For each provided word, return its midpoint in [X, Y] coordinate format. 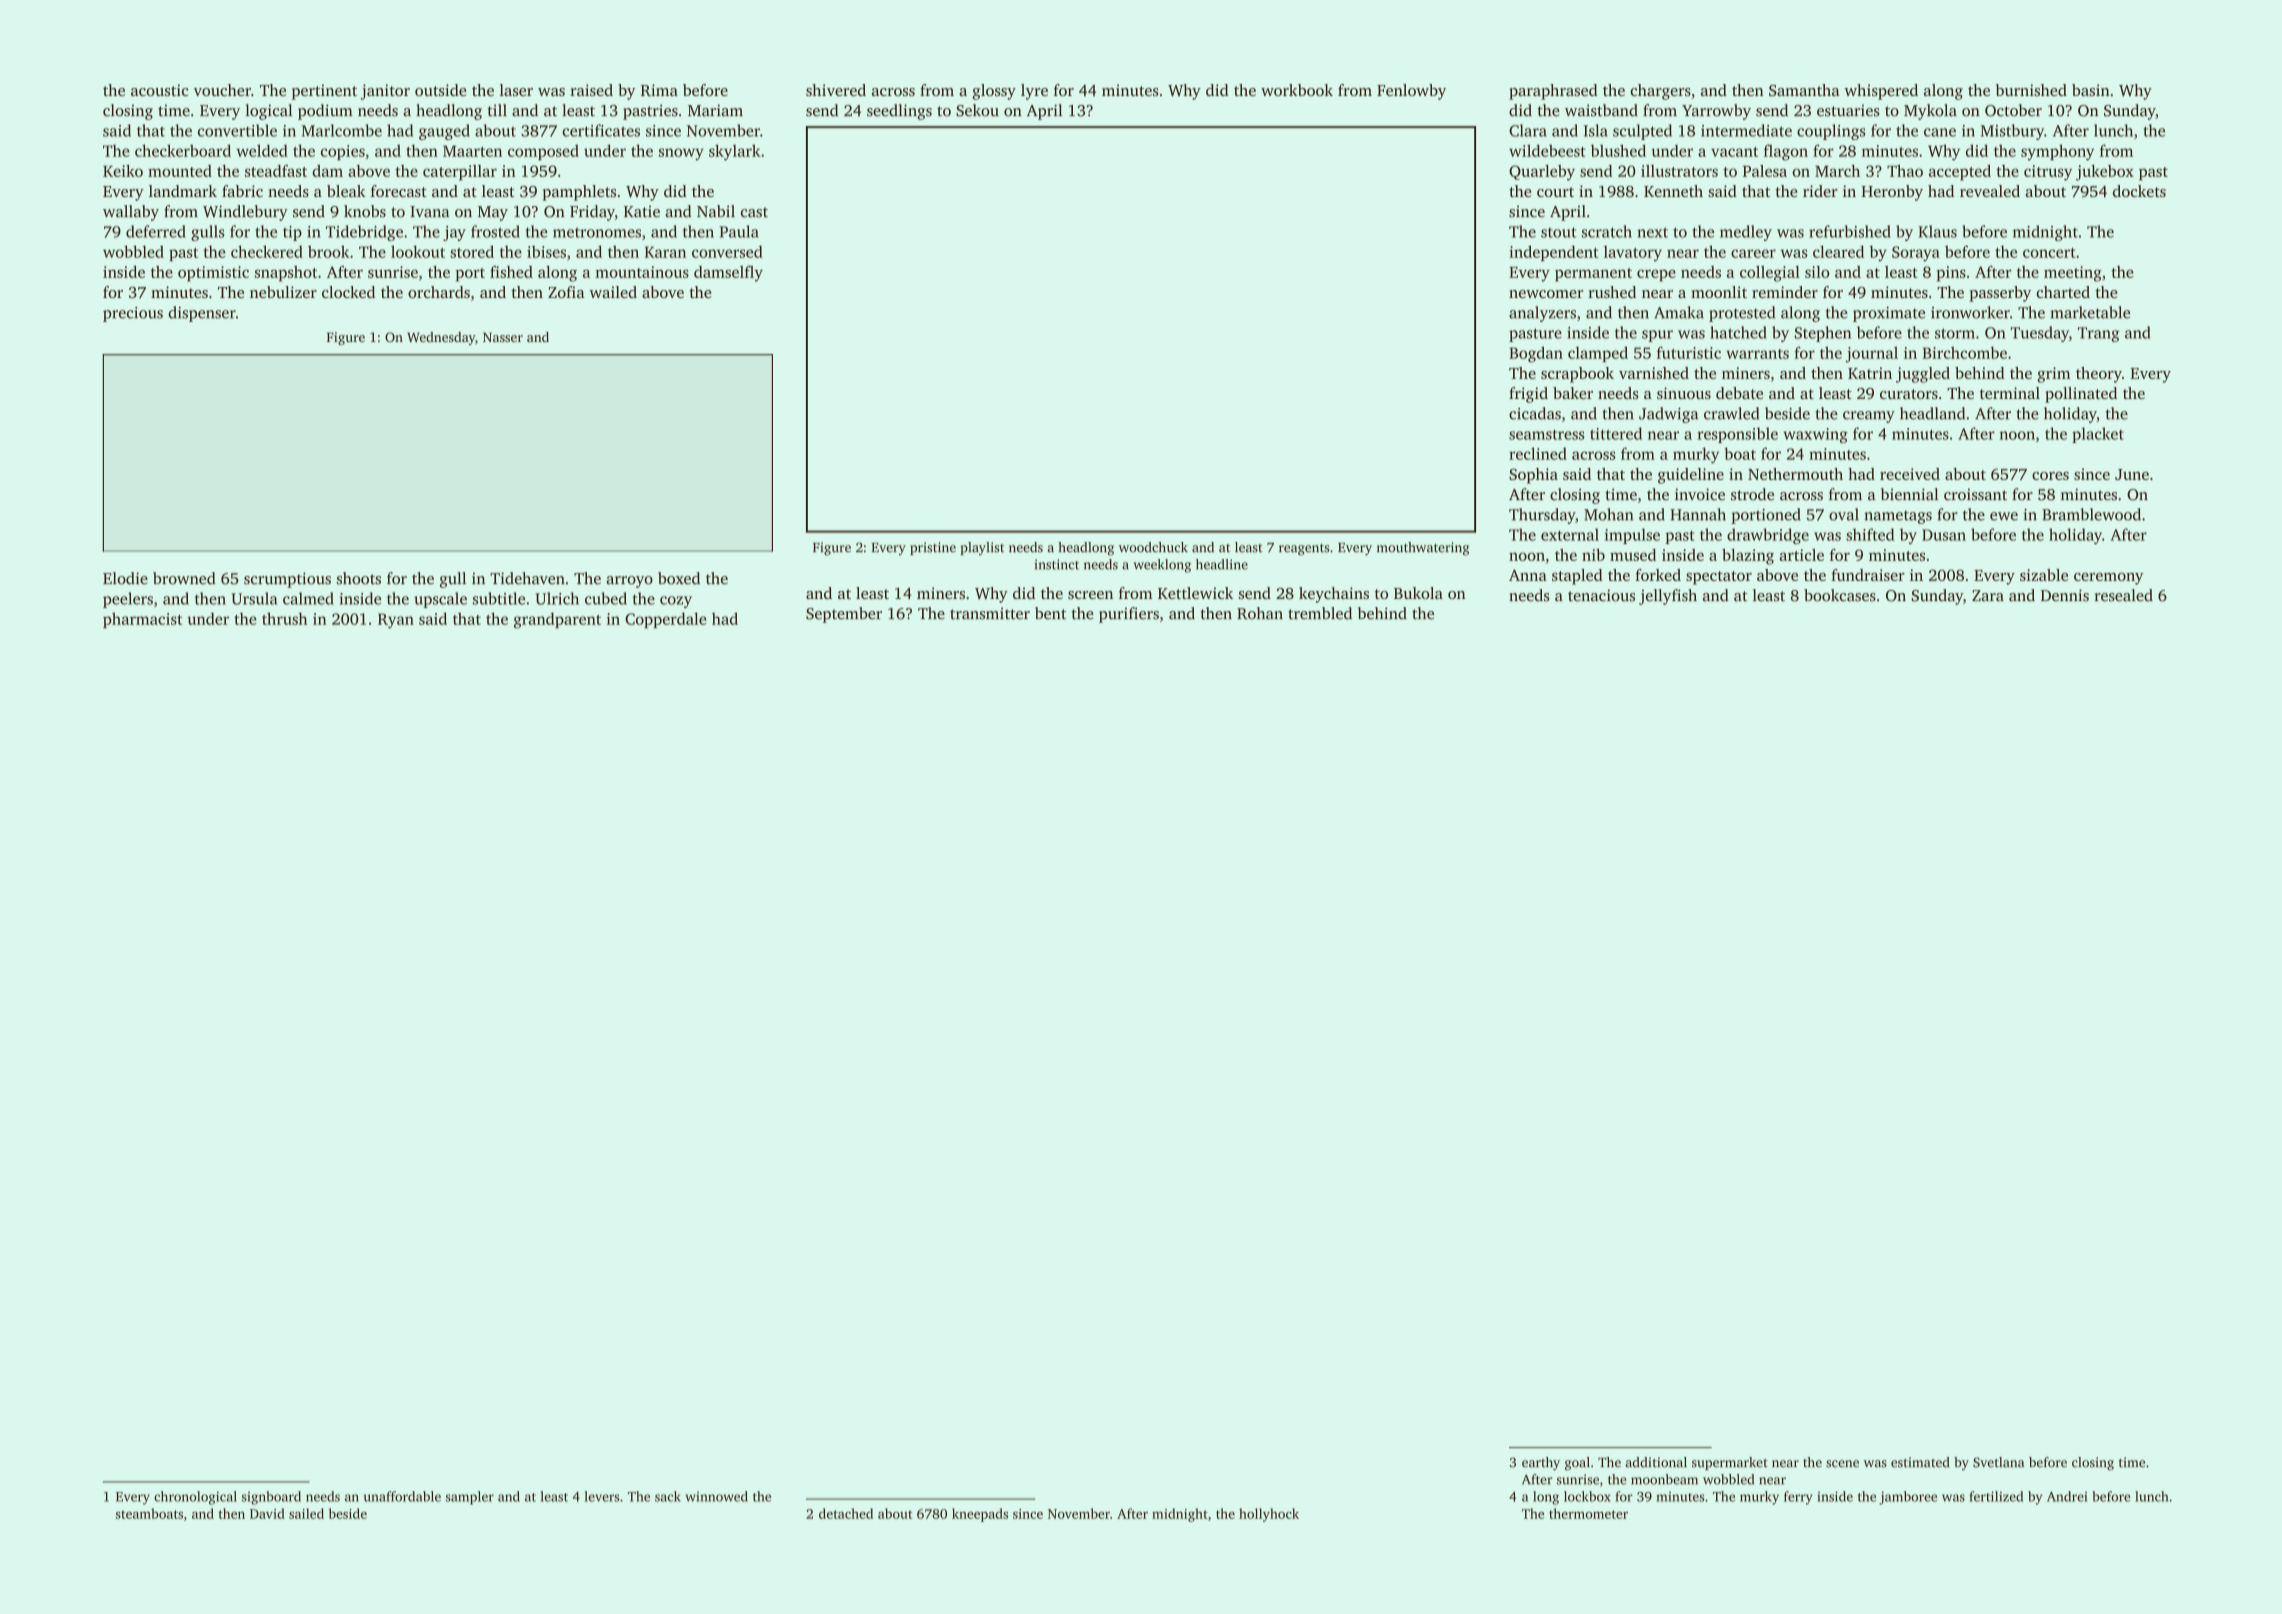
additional [1656, 1462]
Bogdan [1536, 354]
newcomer [1546, 294]
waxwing [1815, 435]
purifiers [1129, 615]
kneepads [980, 1515]
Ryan [396, 621]
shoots [359, 578]
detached [846, 1513]
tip [292, 233]
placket [2098, 435]
